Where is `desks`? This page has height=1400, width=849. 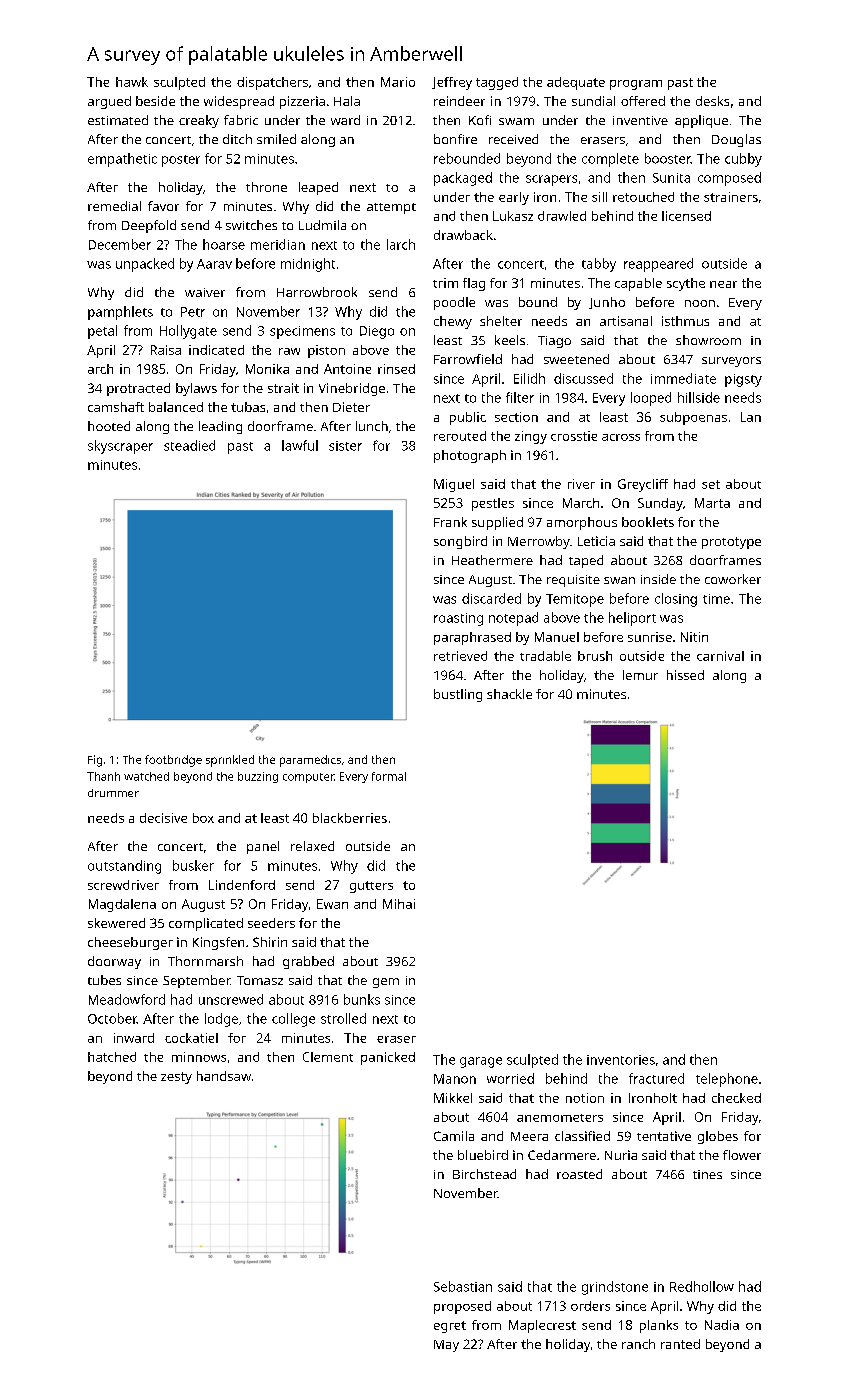 desks is located at coordinates (712, 101).
